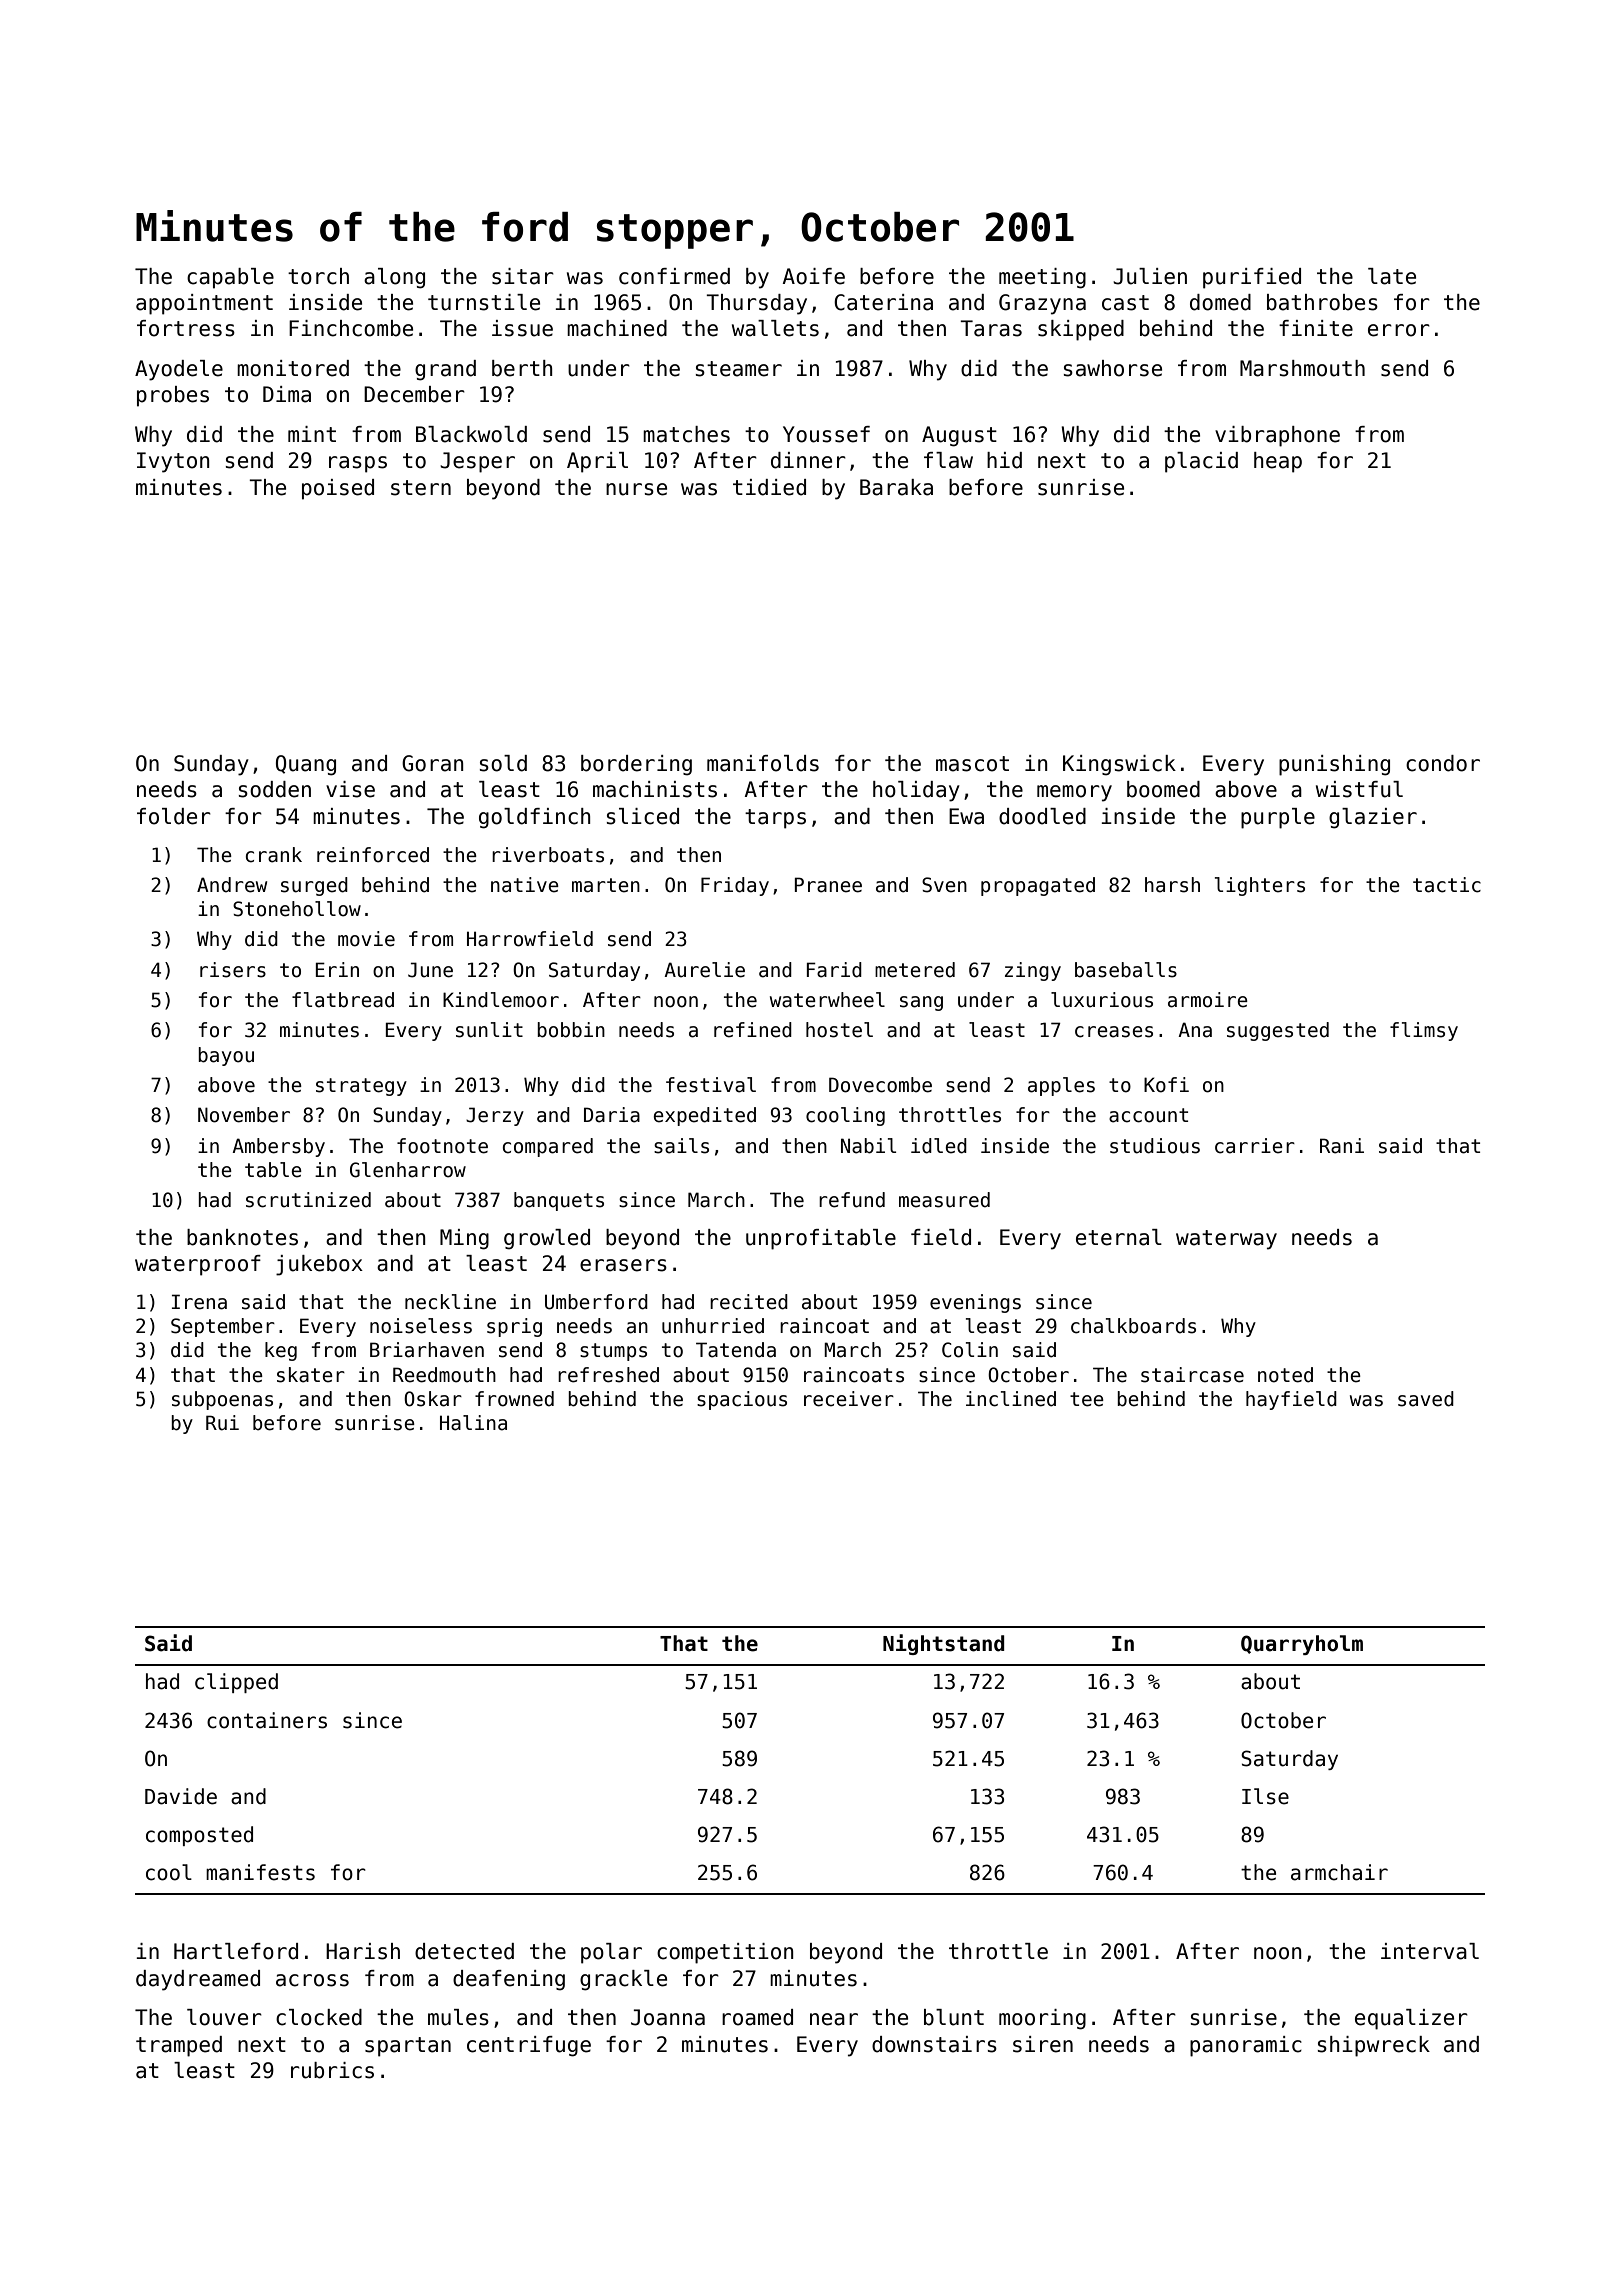  I want to click on Baraka, so click(896, 487).
